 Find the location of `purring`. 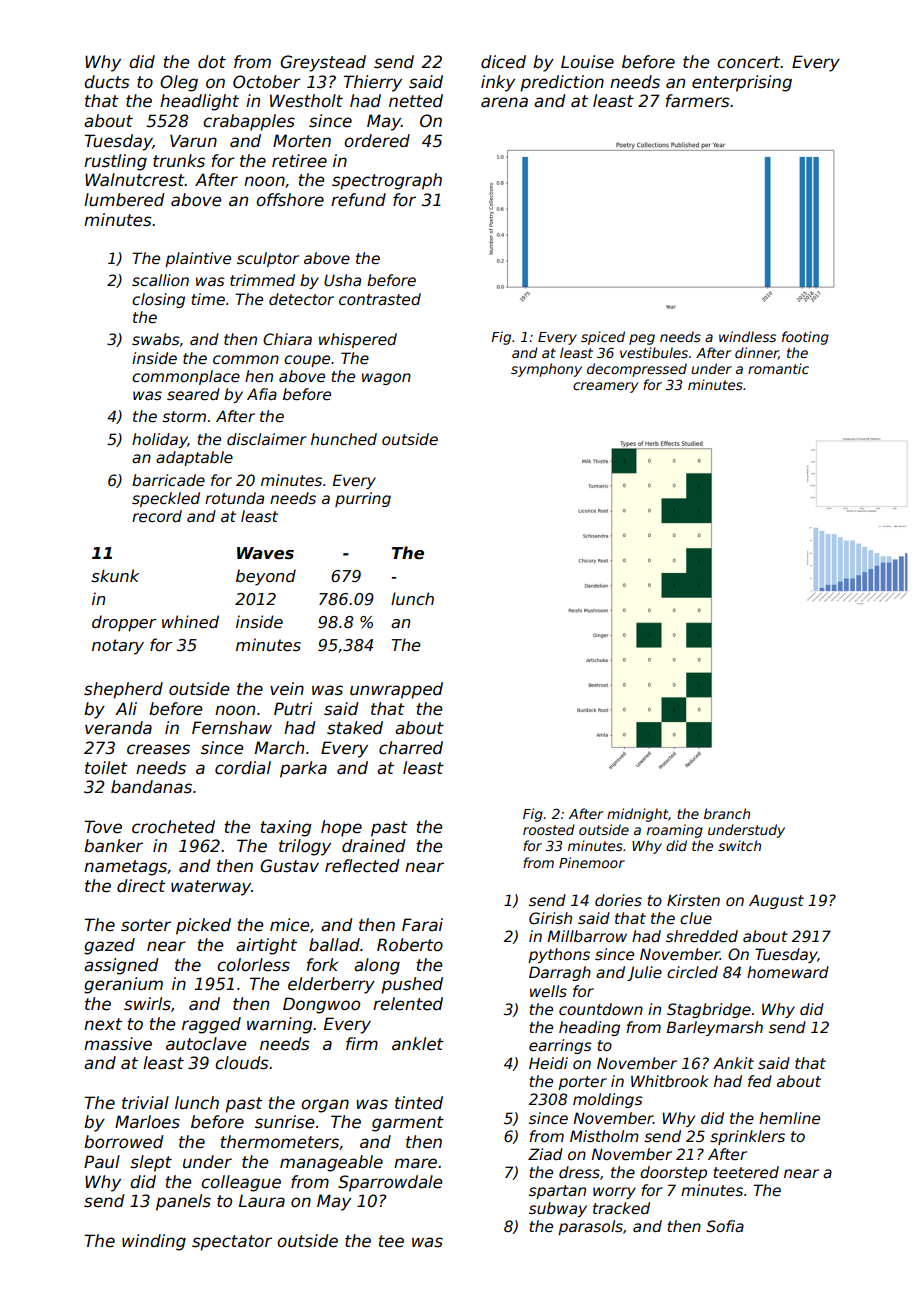

purring is located at coordinates (363, 499).
